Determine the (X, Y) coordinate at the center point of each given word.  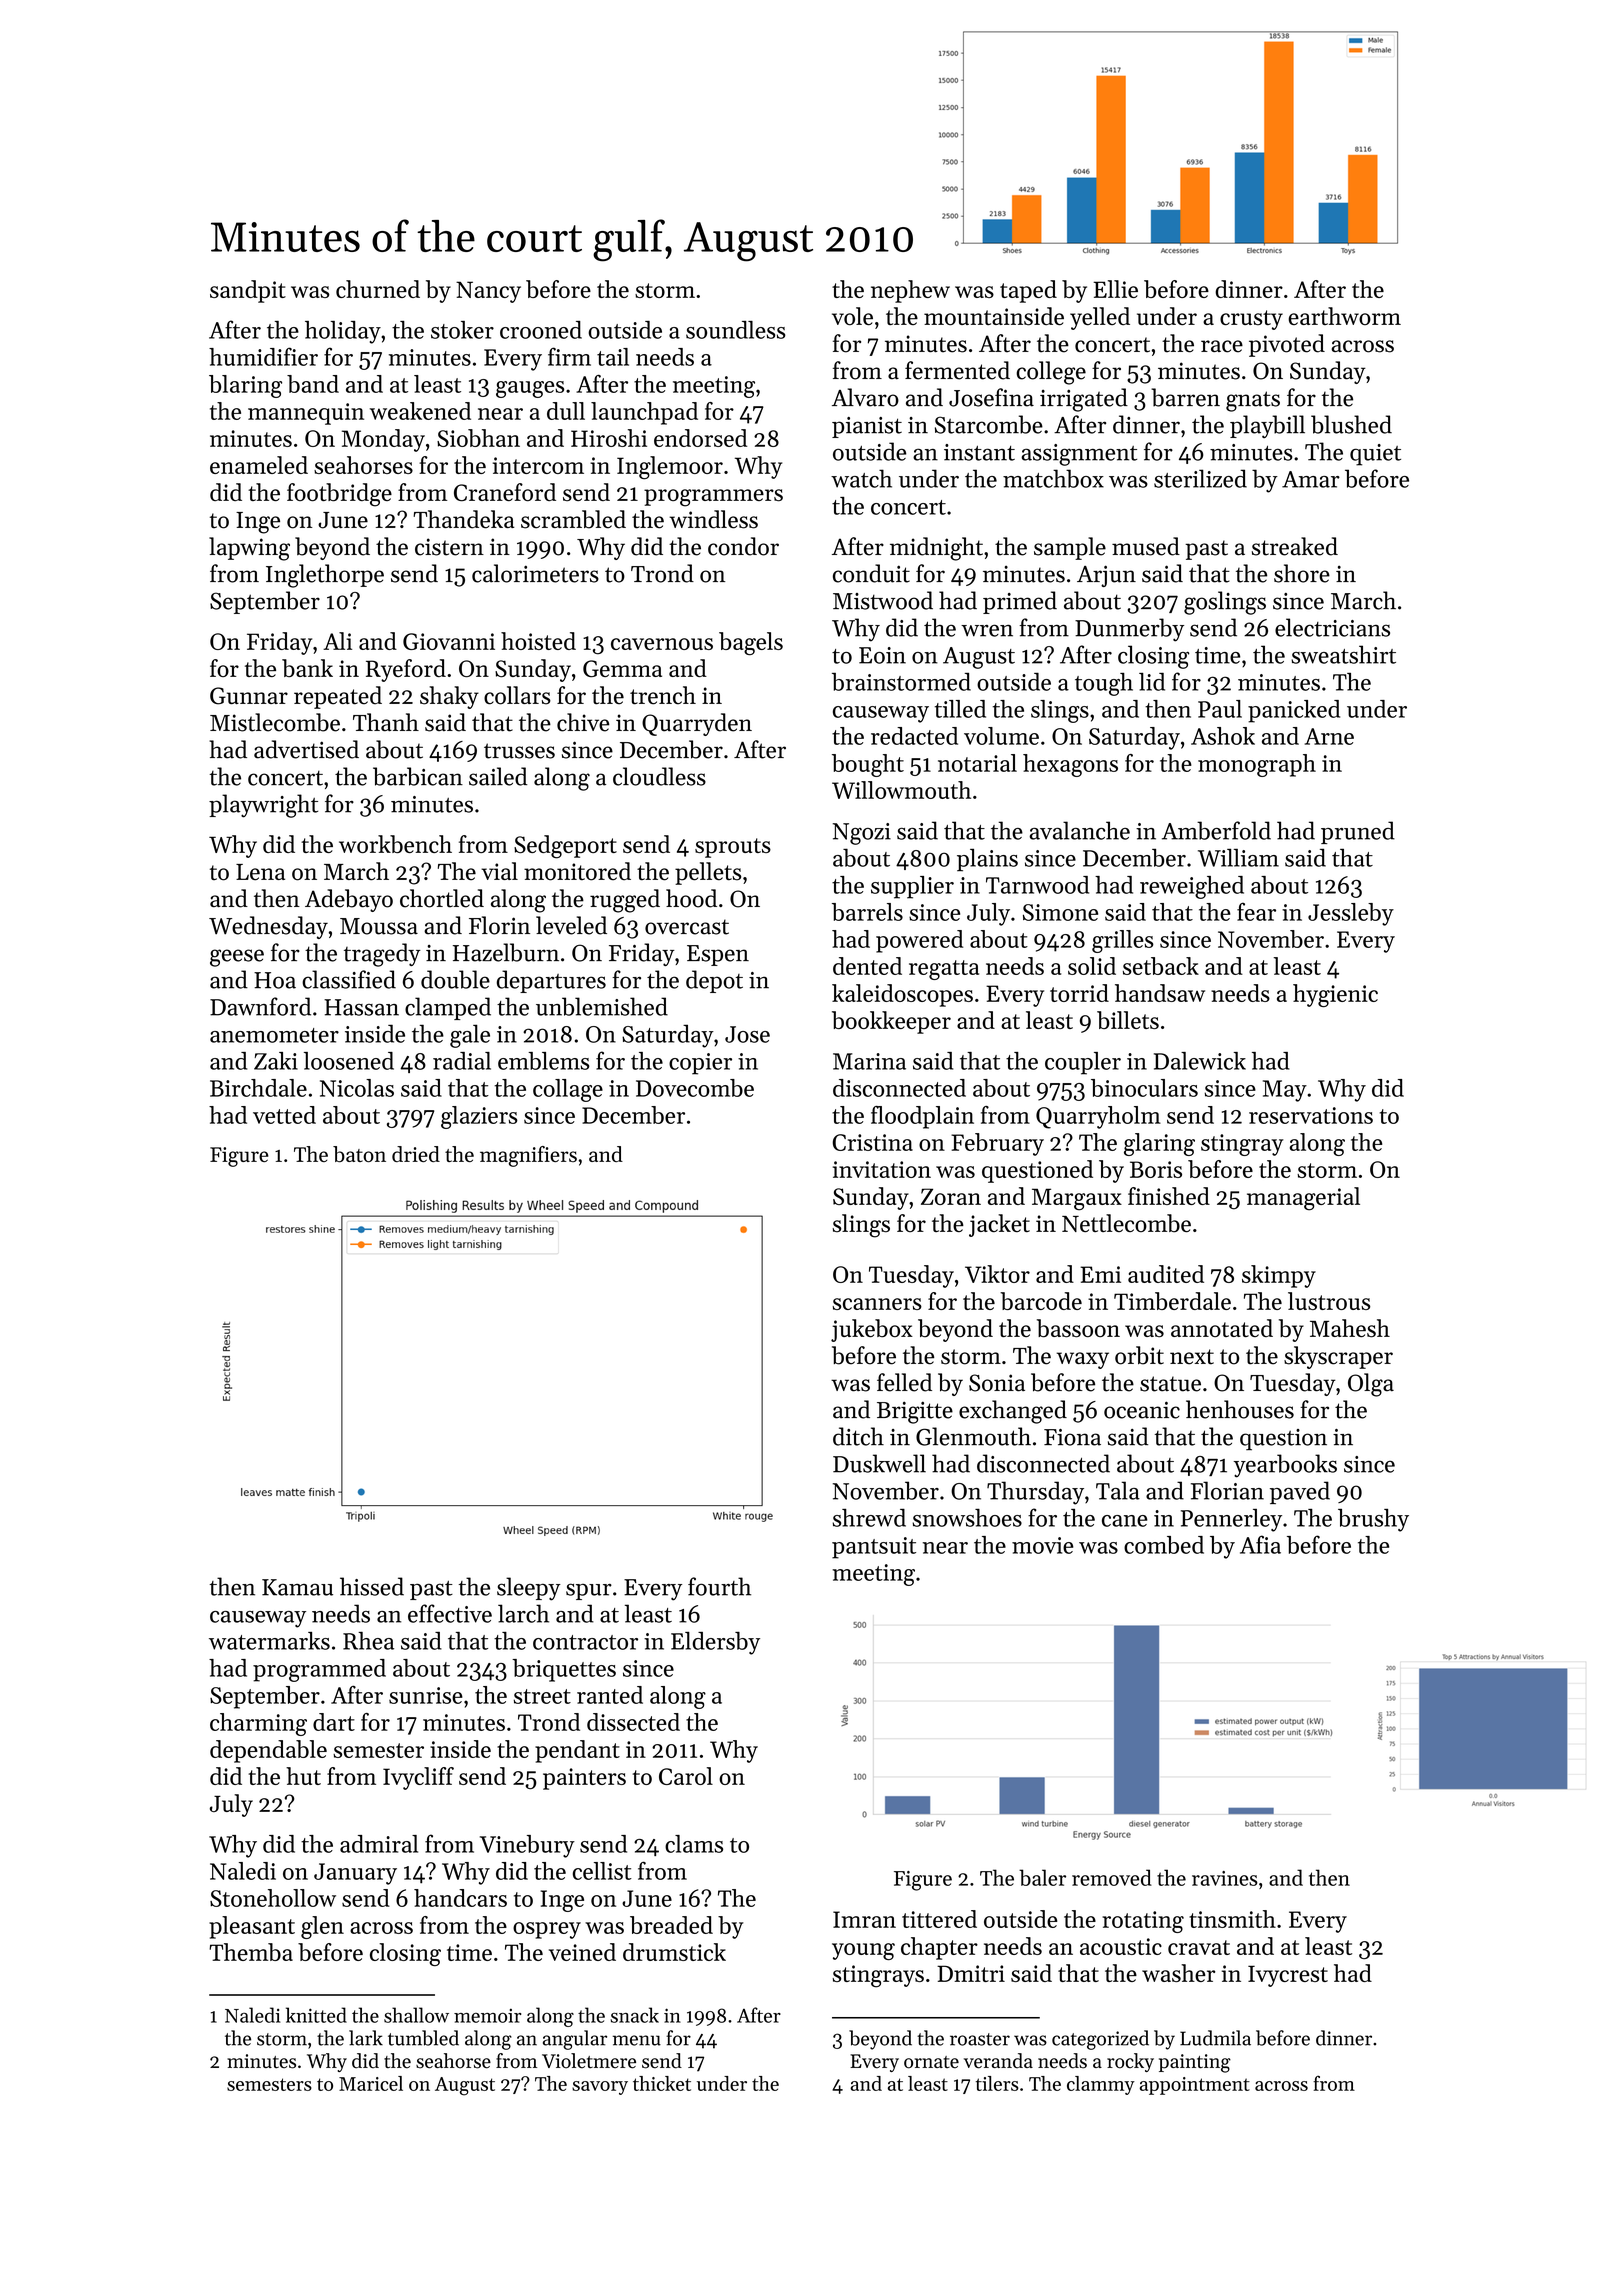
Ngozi (862, 834)
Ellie (1115, 289)
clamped (448, 1008)
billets (1128, 1020)
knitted (316, 2015)
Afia (1260, 1544)
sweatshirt (1343, 654)
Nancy (488, 292)
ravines (1225, 1878)
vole (852, 316)
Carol (686, 1776)
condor (743, 546)
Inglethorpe (325, 576)
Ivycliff (418, 1778)
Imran (864, 1919)
